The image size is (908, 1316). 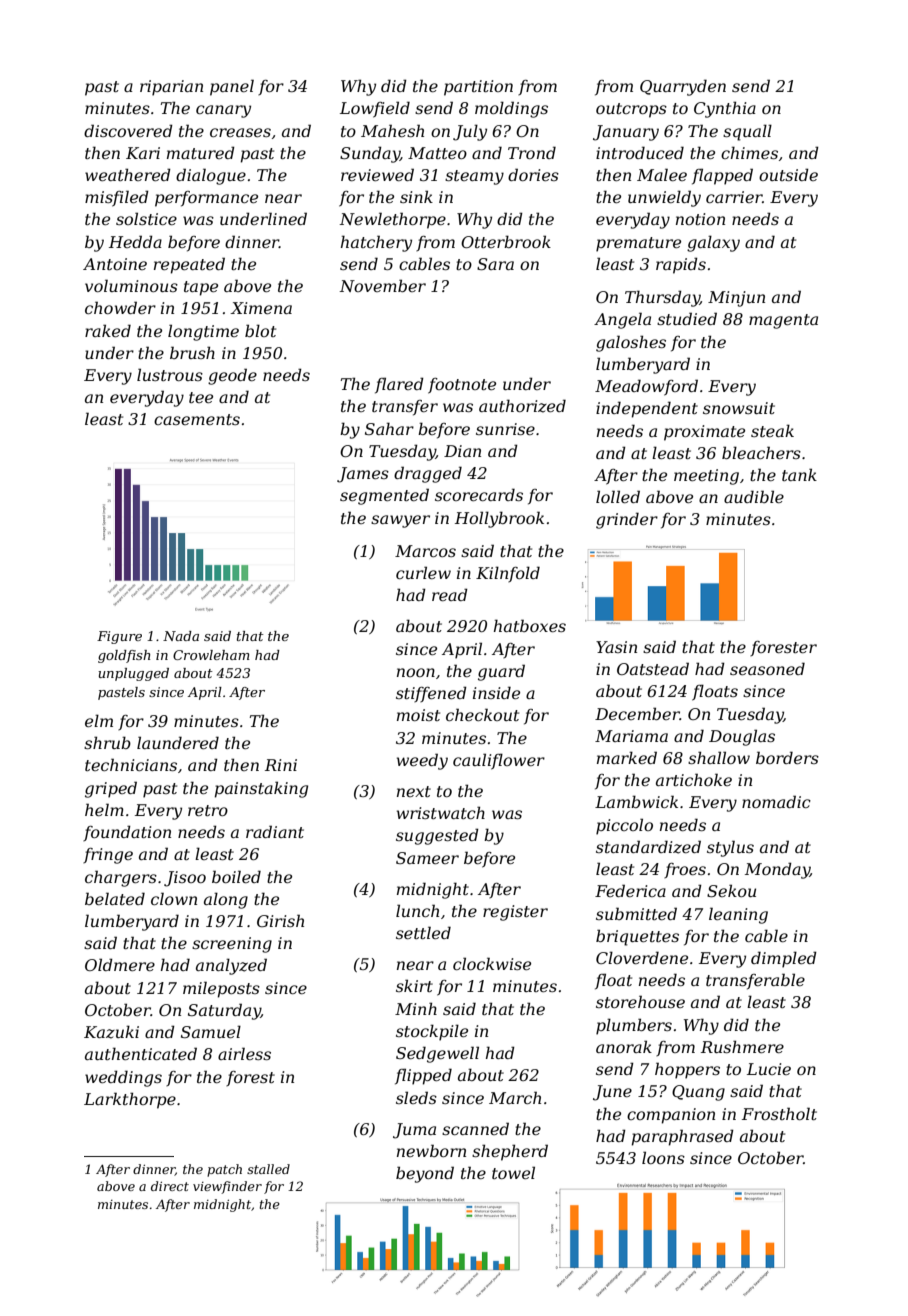 What do you see at coordinates (730, 848) in the screenshot?
I see `stylus` at bounding box center [730, 848].
